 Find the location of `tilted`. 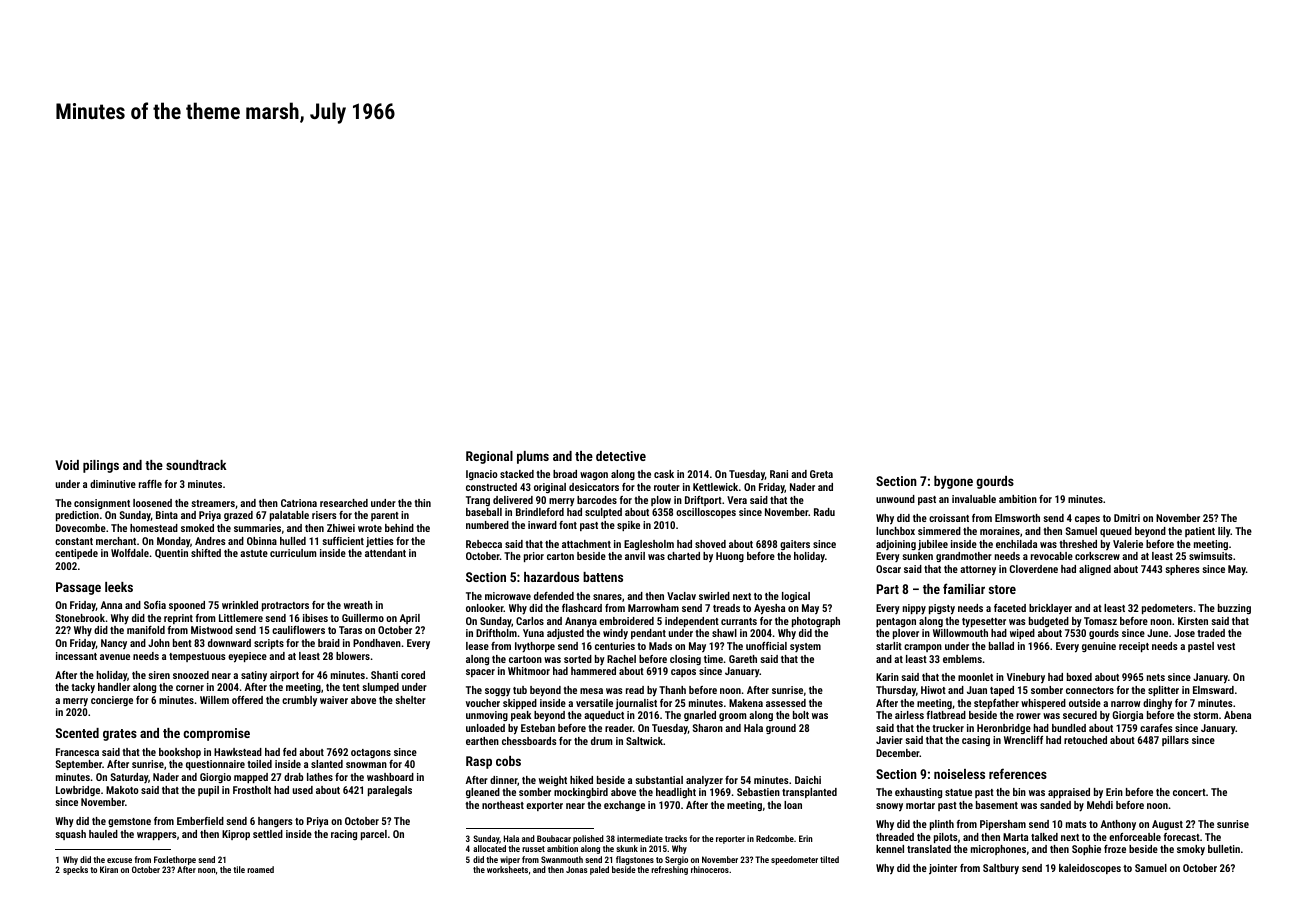

tilted is located at coordinates (829, 859).
